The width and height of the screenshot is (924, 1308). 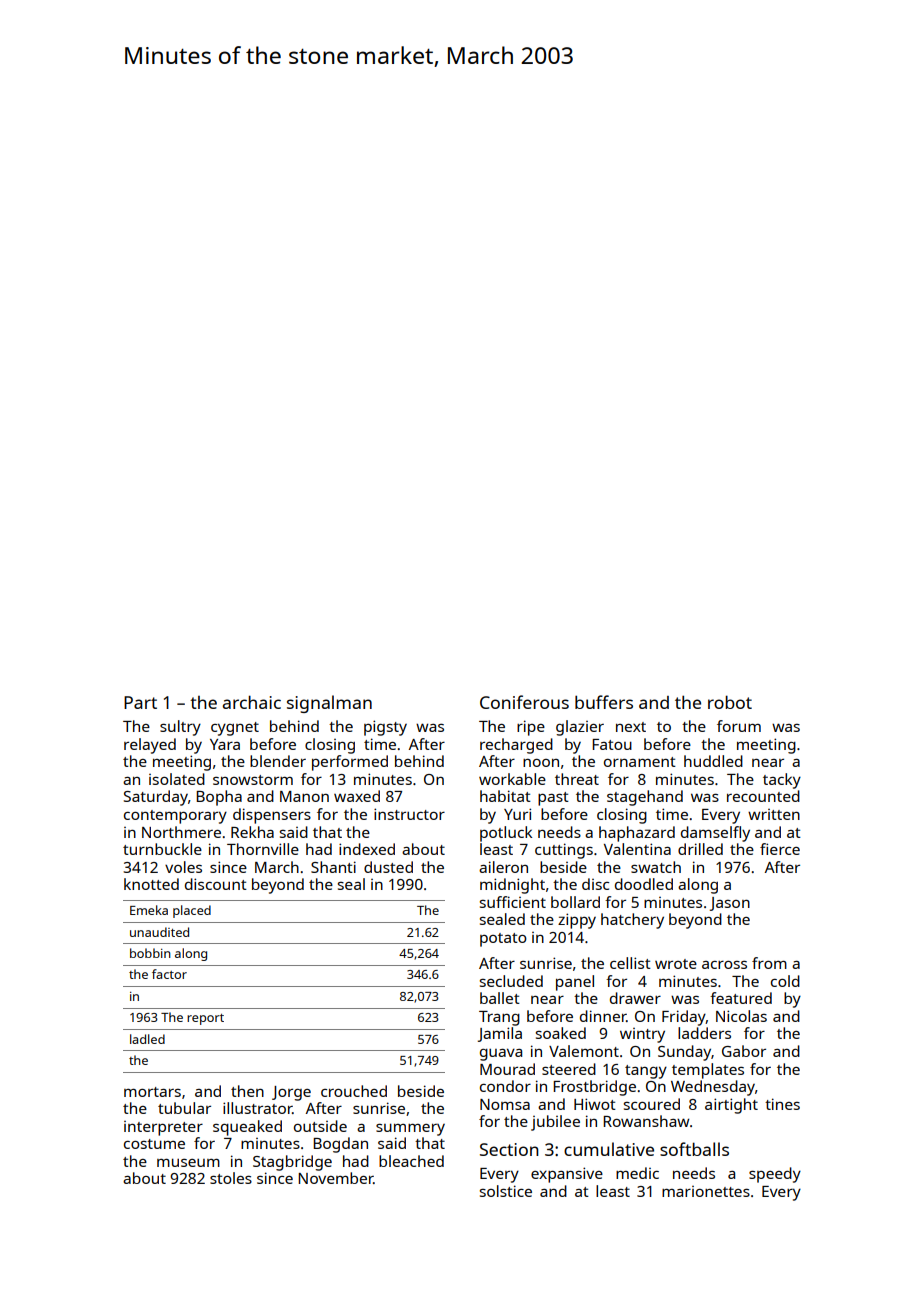 What do you see at coordinates (169, 974) in the screenshot?
I see `factor` at bounding box center [169, 974].
